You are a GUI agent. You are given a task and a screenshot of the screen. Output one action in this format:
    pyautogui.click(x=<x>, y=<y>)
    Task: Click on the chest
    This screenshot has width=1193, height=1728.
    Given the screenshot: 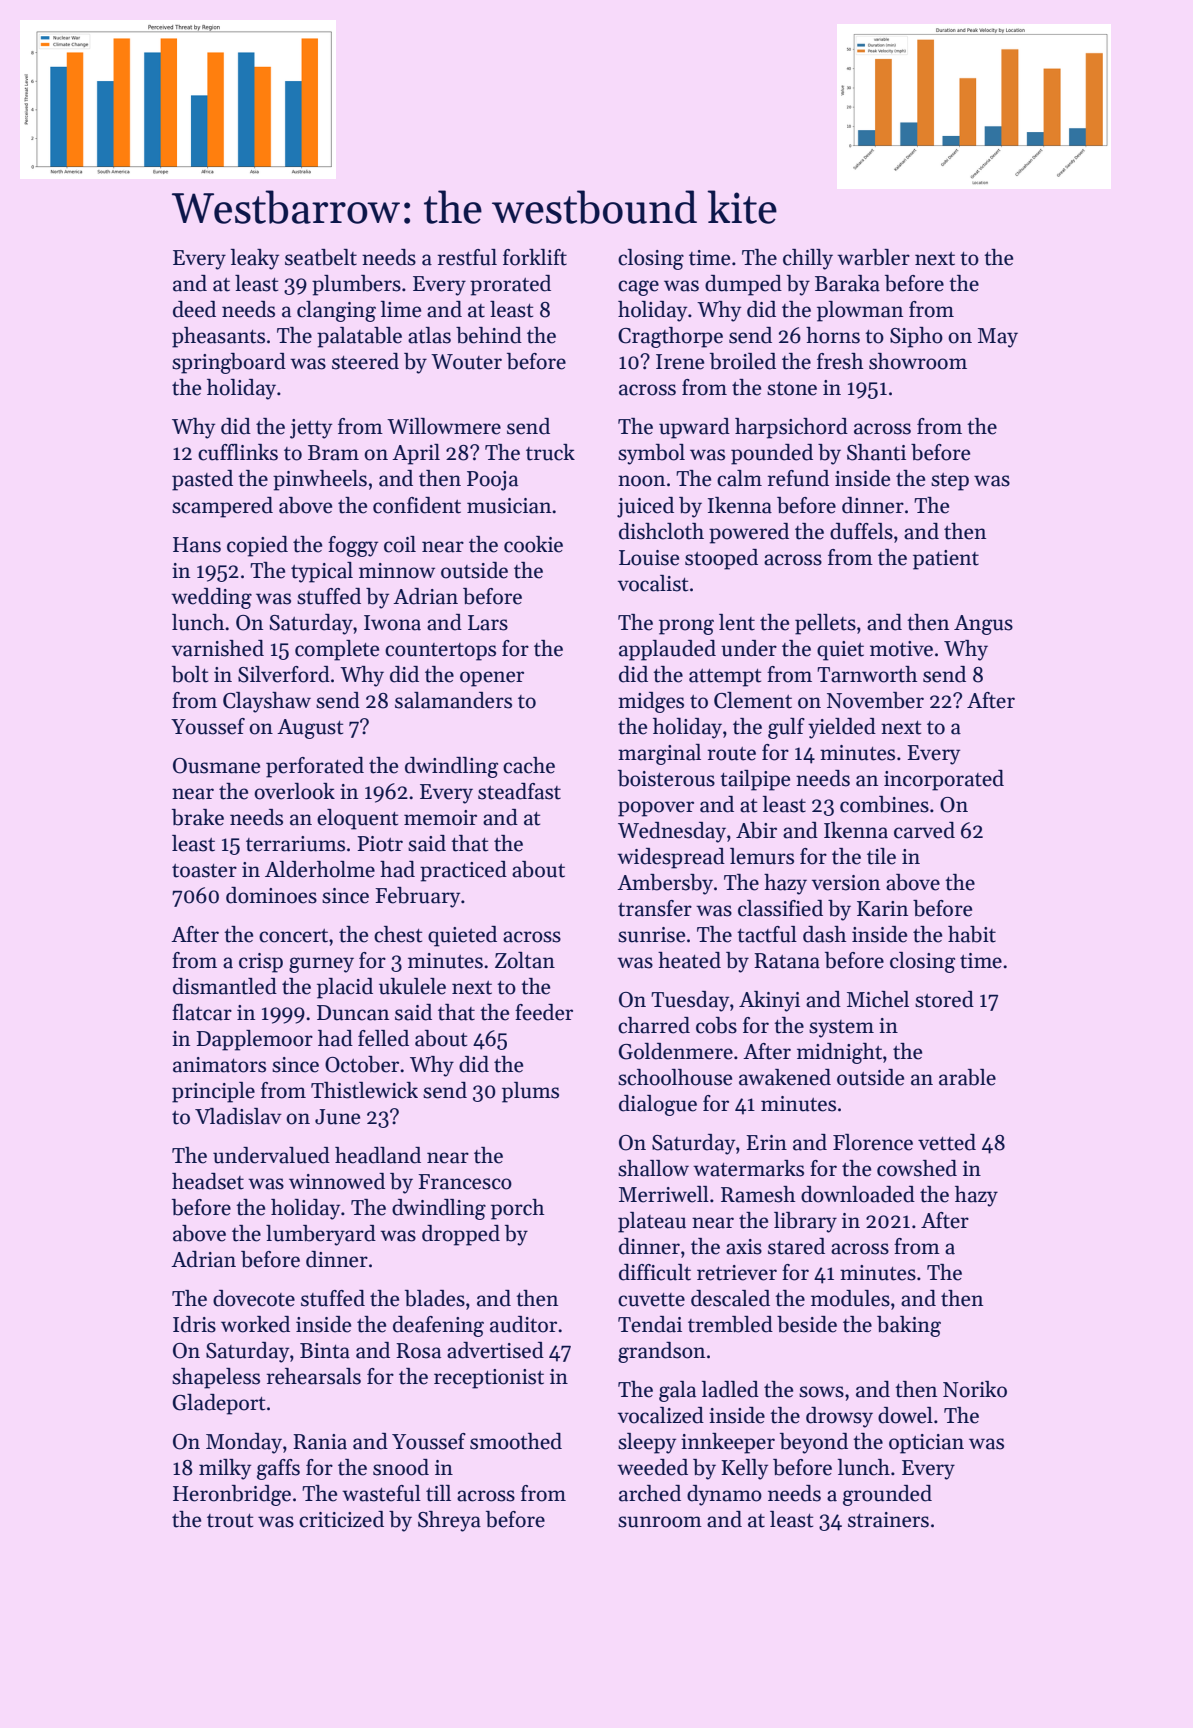 What is the action you would take?
    pyautogui.click(x=398, y=934)
